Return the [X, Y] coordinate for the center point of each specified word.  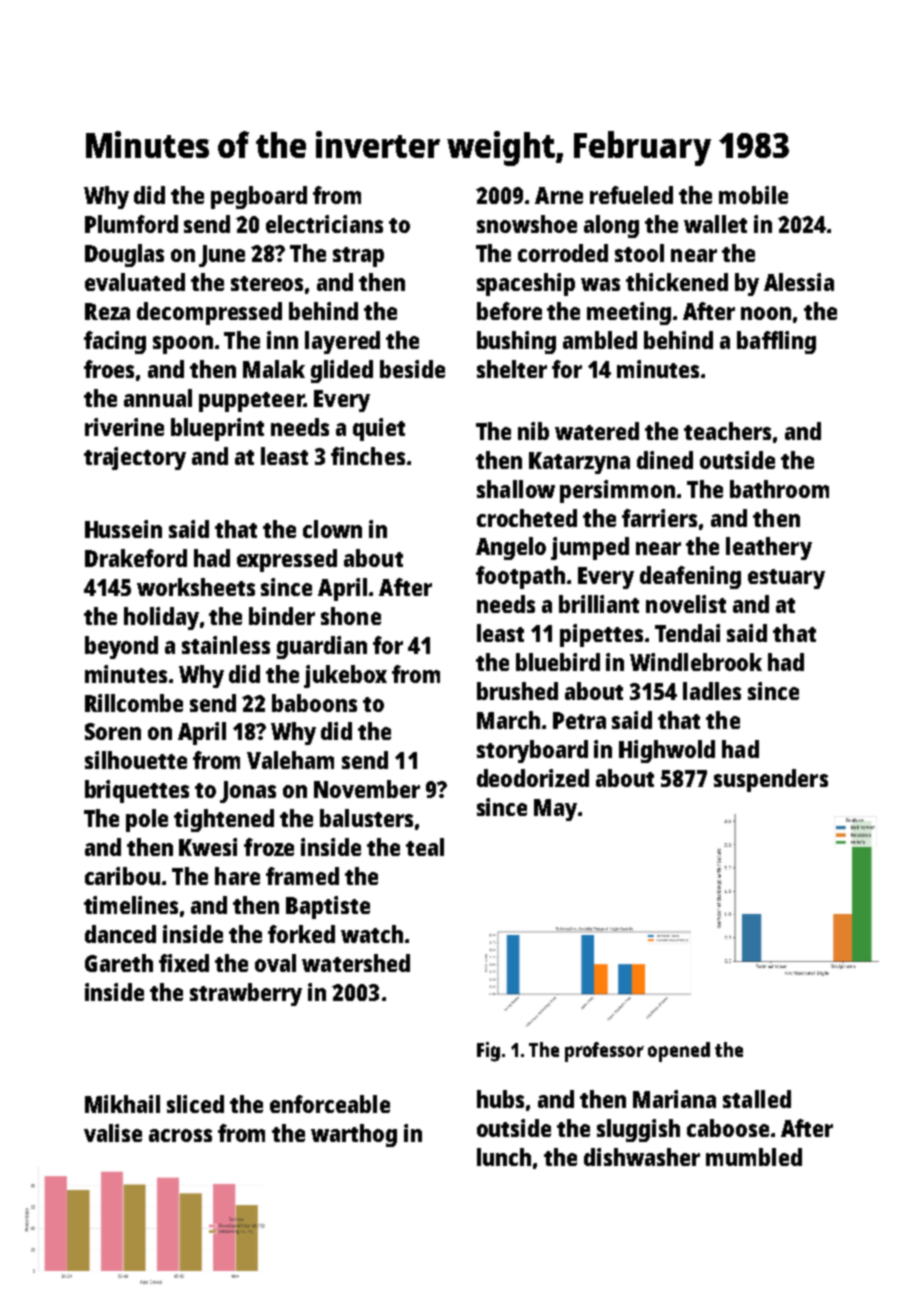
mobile [753, 195]
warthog [354, 1135]
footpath [520, 577]
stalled [757, 1099]
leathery [769, 548]
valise [113, 1133]
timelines [131, 905]
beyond [121, 647]
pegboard [259, 197]
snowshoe [527, 224]
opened [679, 1052]
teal [425, 847]
